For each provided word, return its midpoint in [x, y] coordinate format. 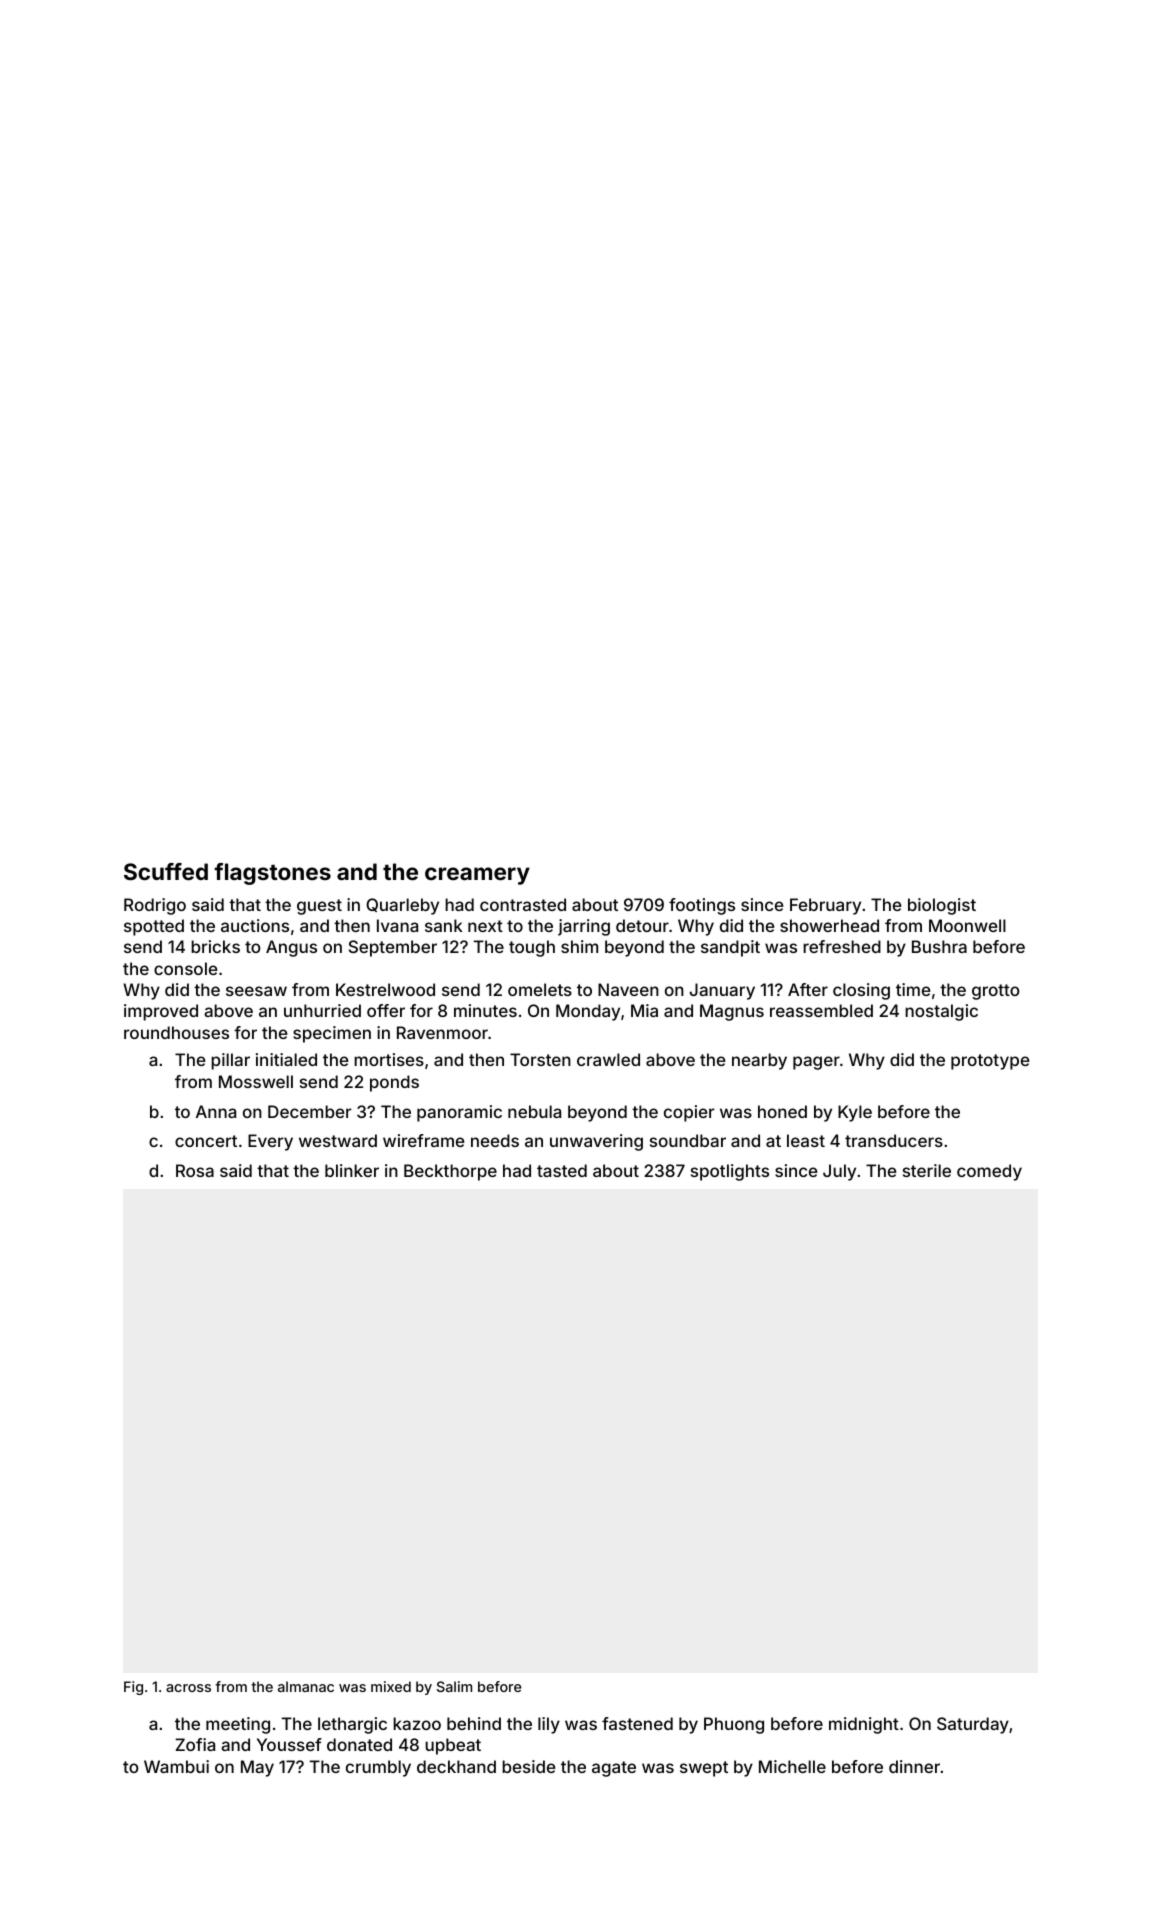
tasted [562, 1170]
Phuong [734, 1725]
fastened [637, 1723]
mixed [391, 1686]
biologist [942, 906]
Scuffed [166, 871]
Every [270, 1142]
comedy [989, 1172]
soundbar [688, 1140]
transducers [894, 1140]
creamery [477, 876]
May [257, 1768]
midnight [864, 1725]
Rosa [195, 1170]
